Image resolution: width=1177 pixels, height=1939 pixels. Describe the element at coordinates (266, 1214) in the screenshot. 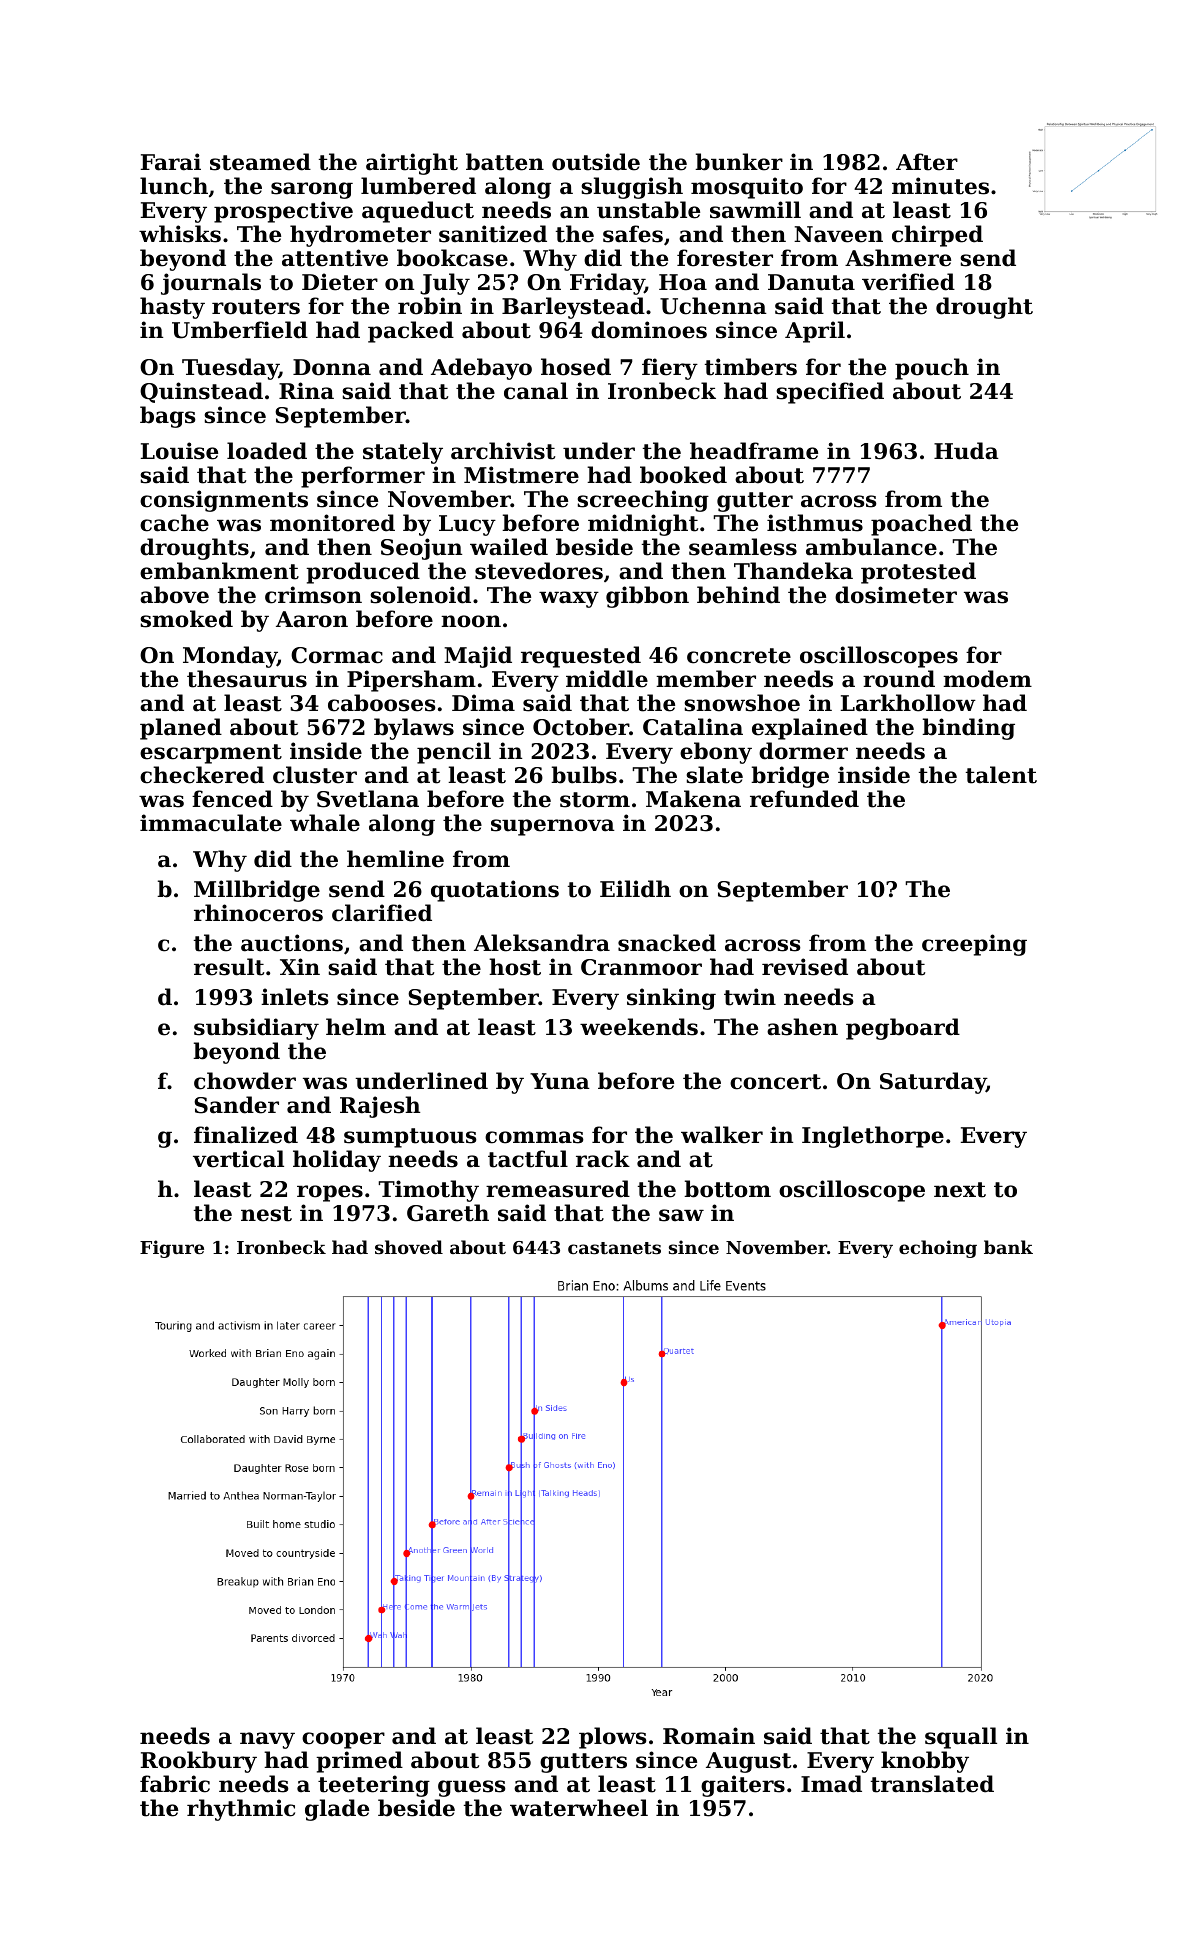

I see `nest` at that location.
